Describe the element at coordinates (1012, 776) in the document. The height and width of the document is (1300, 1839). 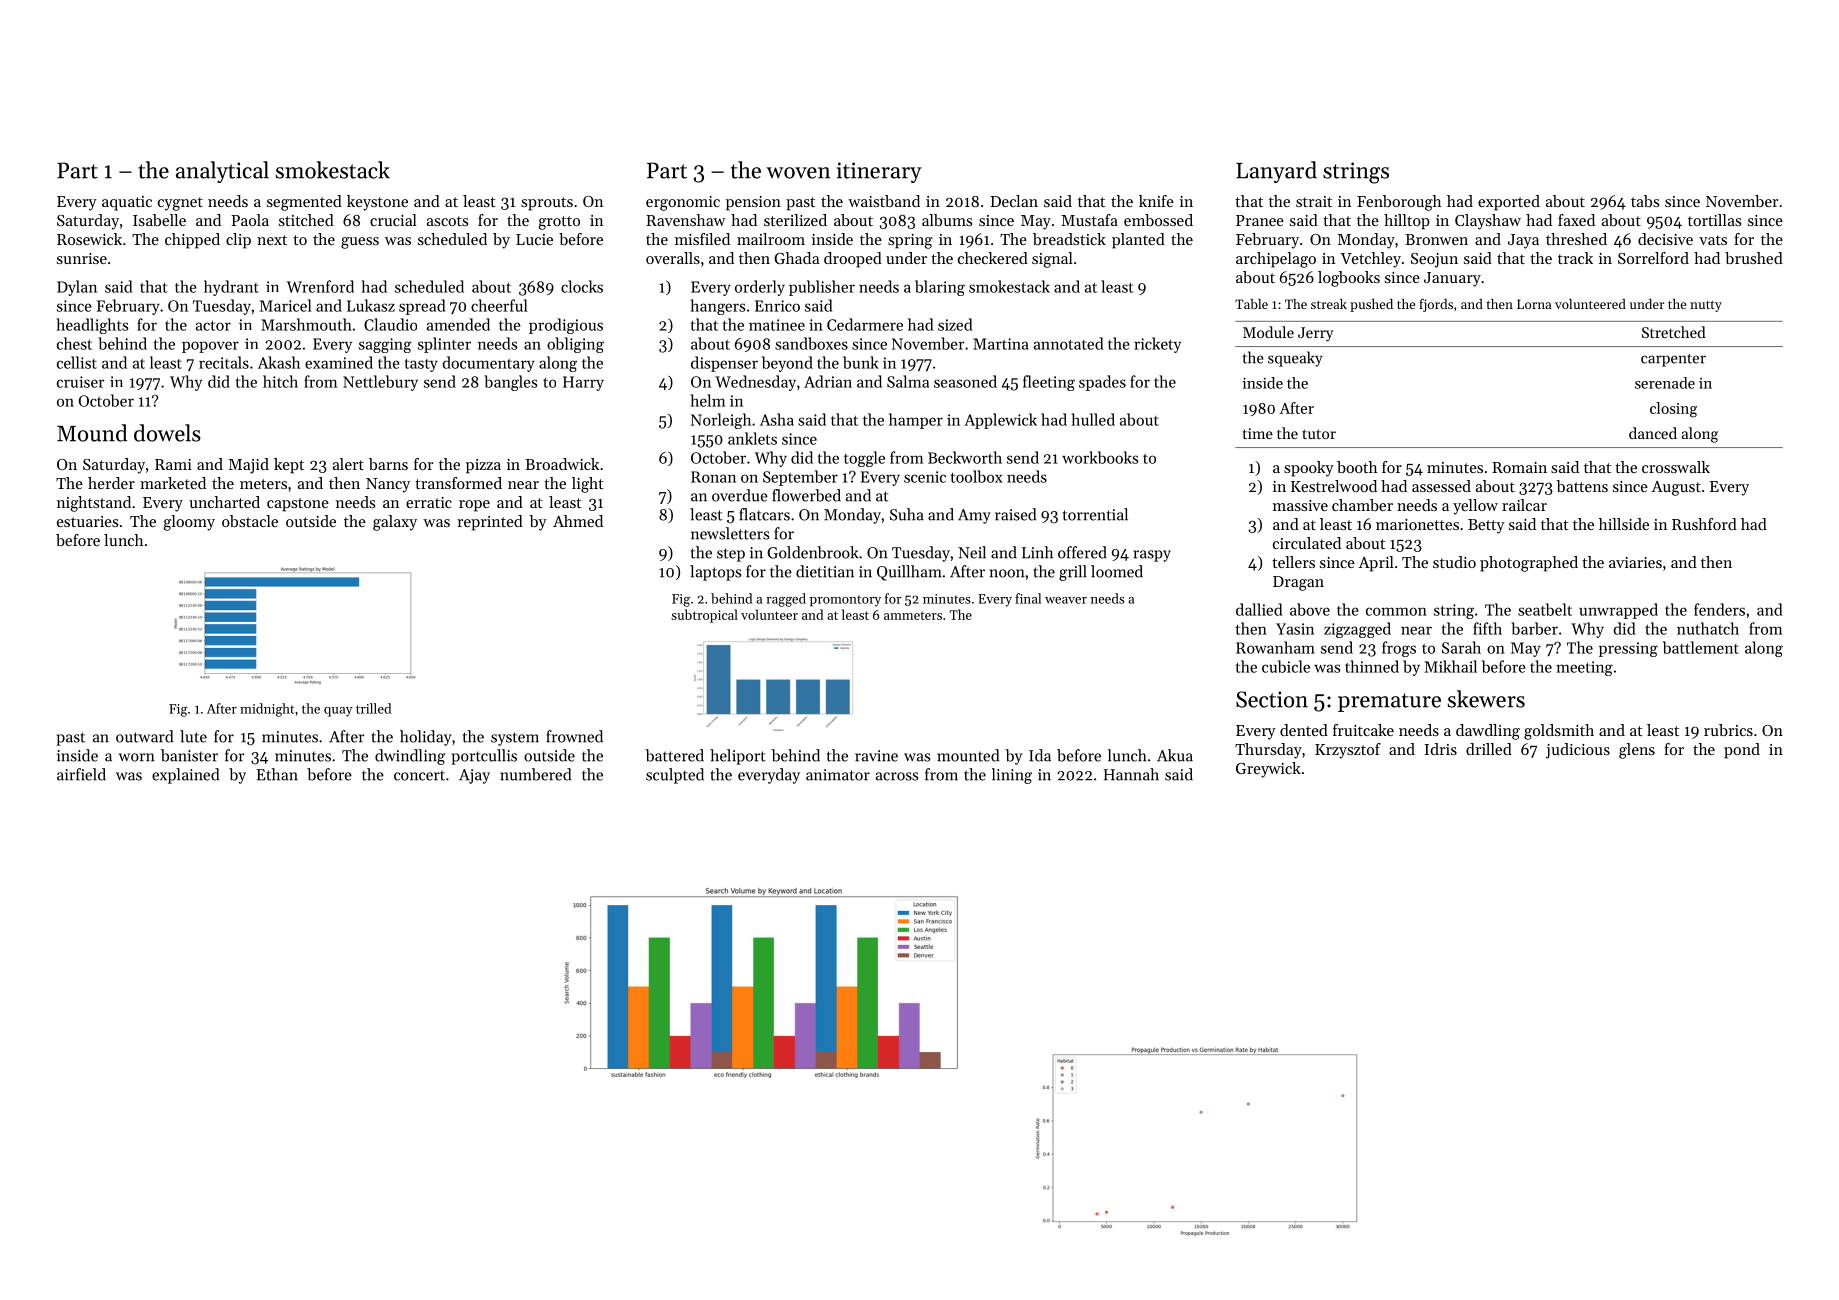
I see `lining` at that location.
